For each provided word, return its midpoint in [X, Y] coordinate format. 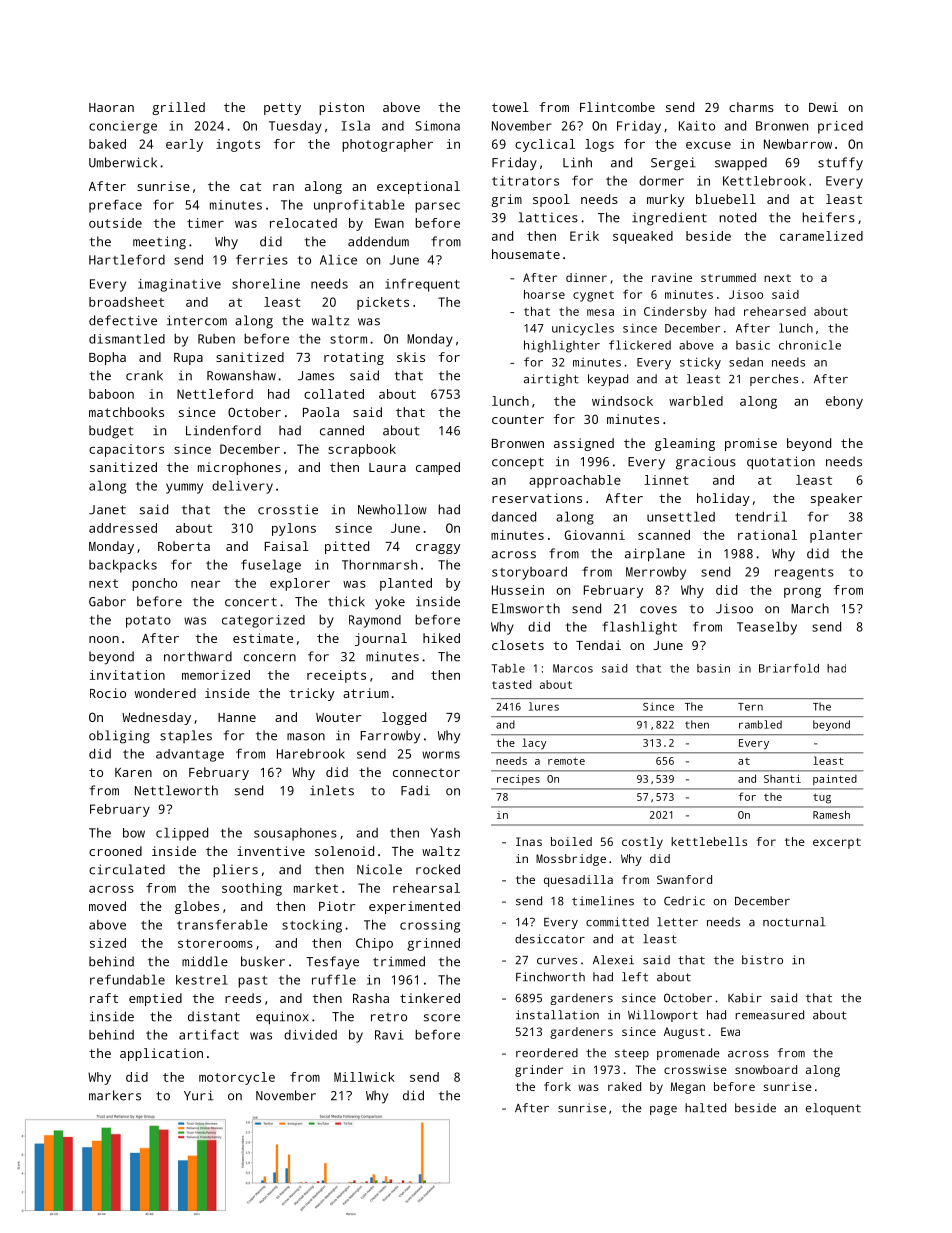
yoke [390, 603]
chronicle [810, 345]
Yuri [199, 1095]
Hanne [237, 717]
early [184, 145]
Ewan [389, 223]
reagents [804, 574]
